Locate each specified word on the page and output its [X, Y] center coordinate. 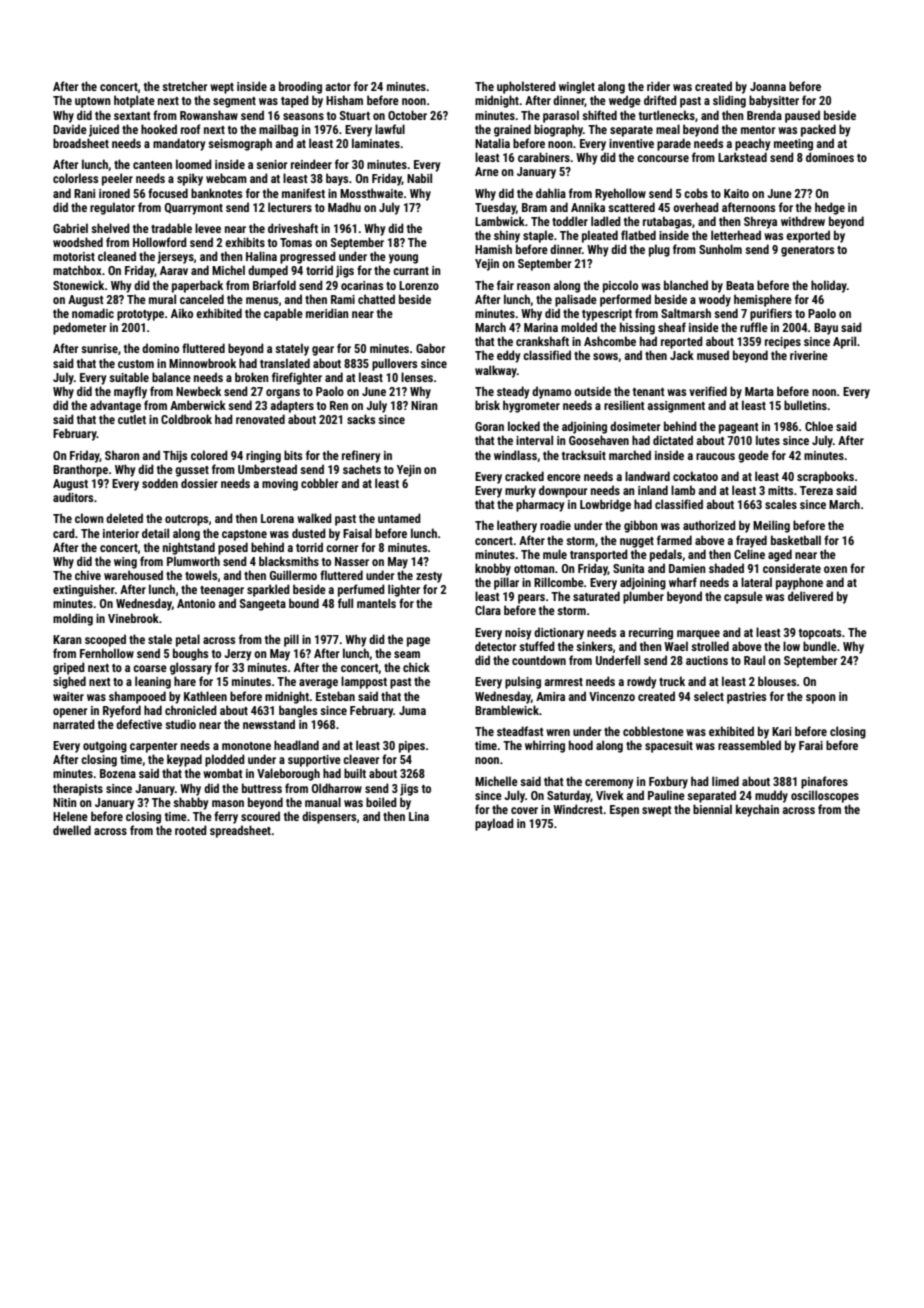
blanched [686, 285]
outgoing [105, 747]
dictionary [559, 633]
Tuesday [495, 208]
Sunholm [720, 249]
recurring [651, 634]
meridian [327, 313]
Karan [67, 639]
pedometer [80, 328]
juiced [104, 130]
